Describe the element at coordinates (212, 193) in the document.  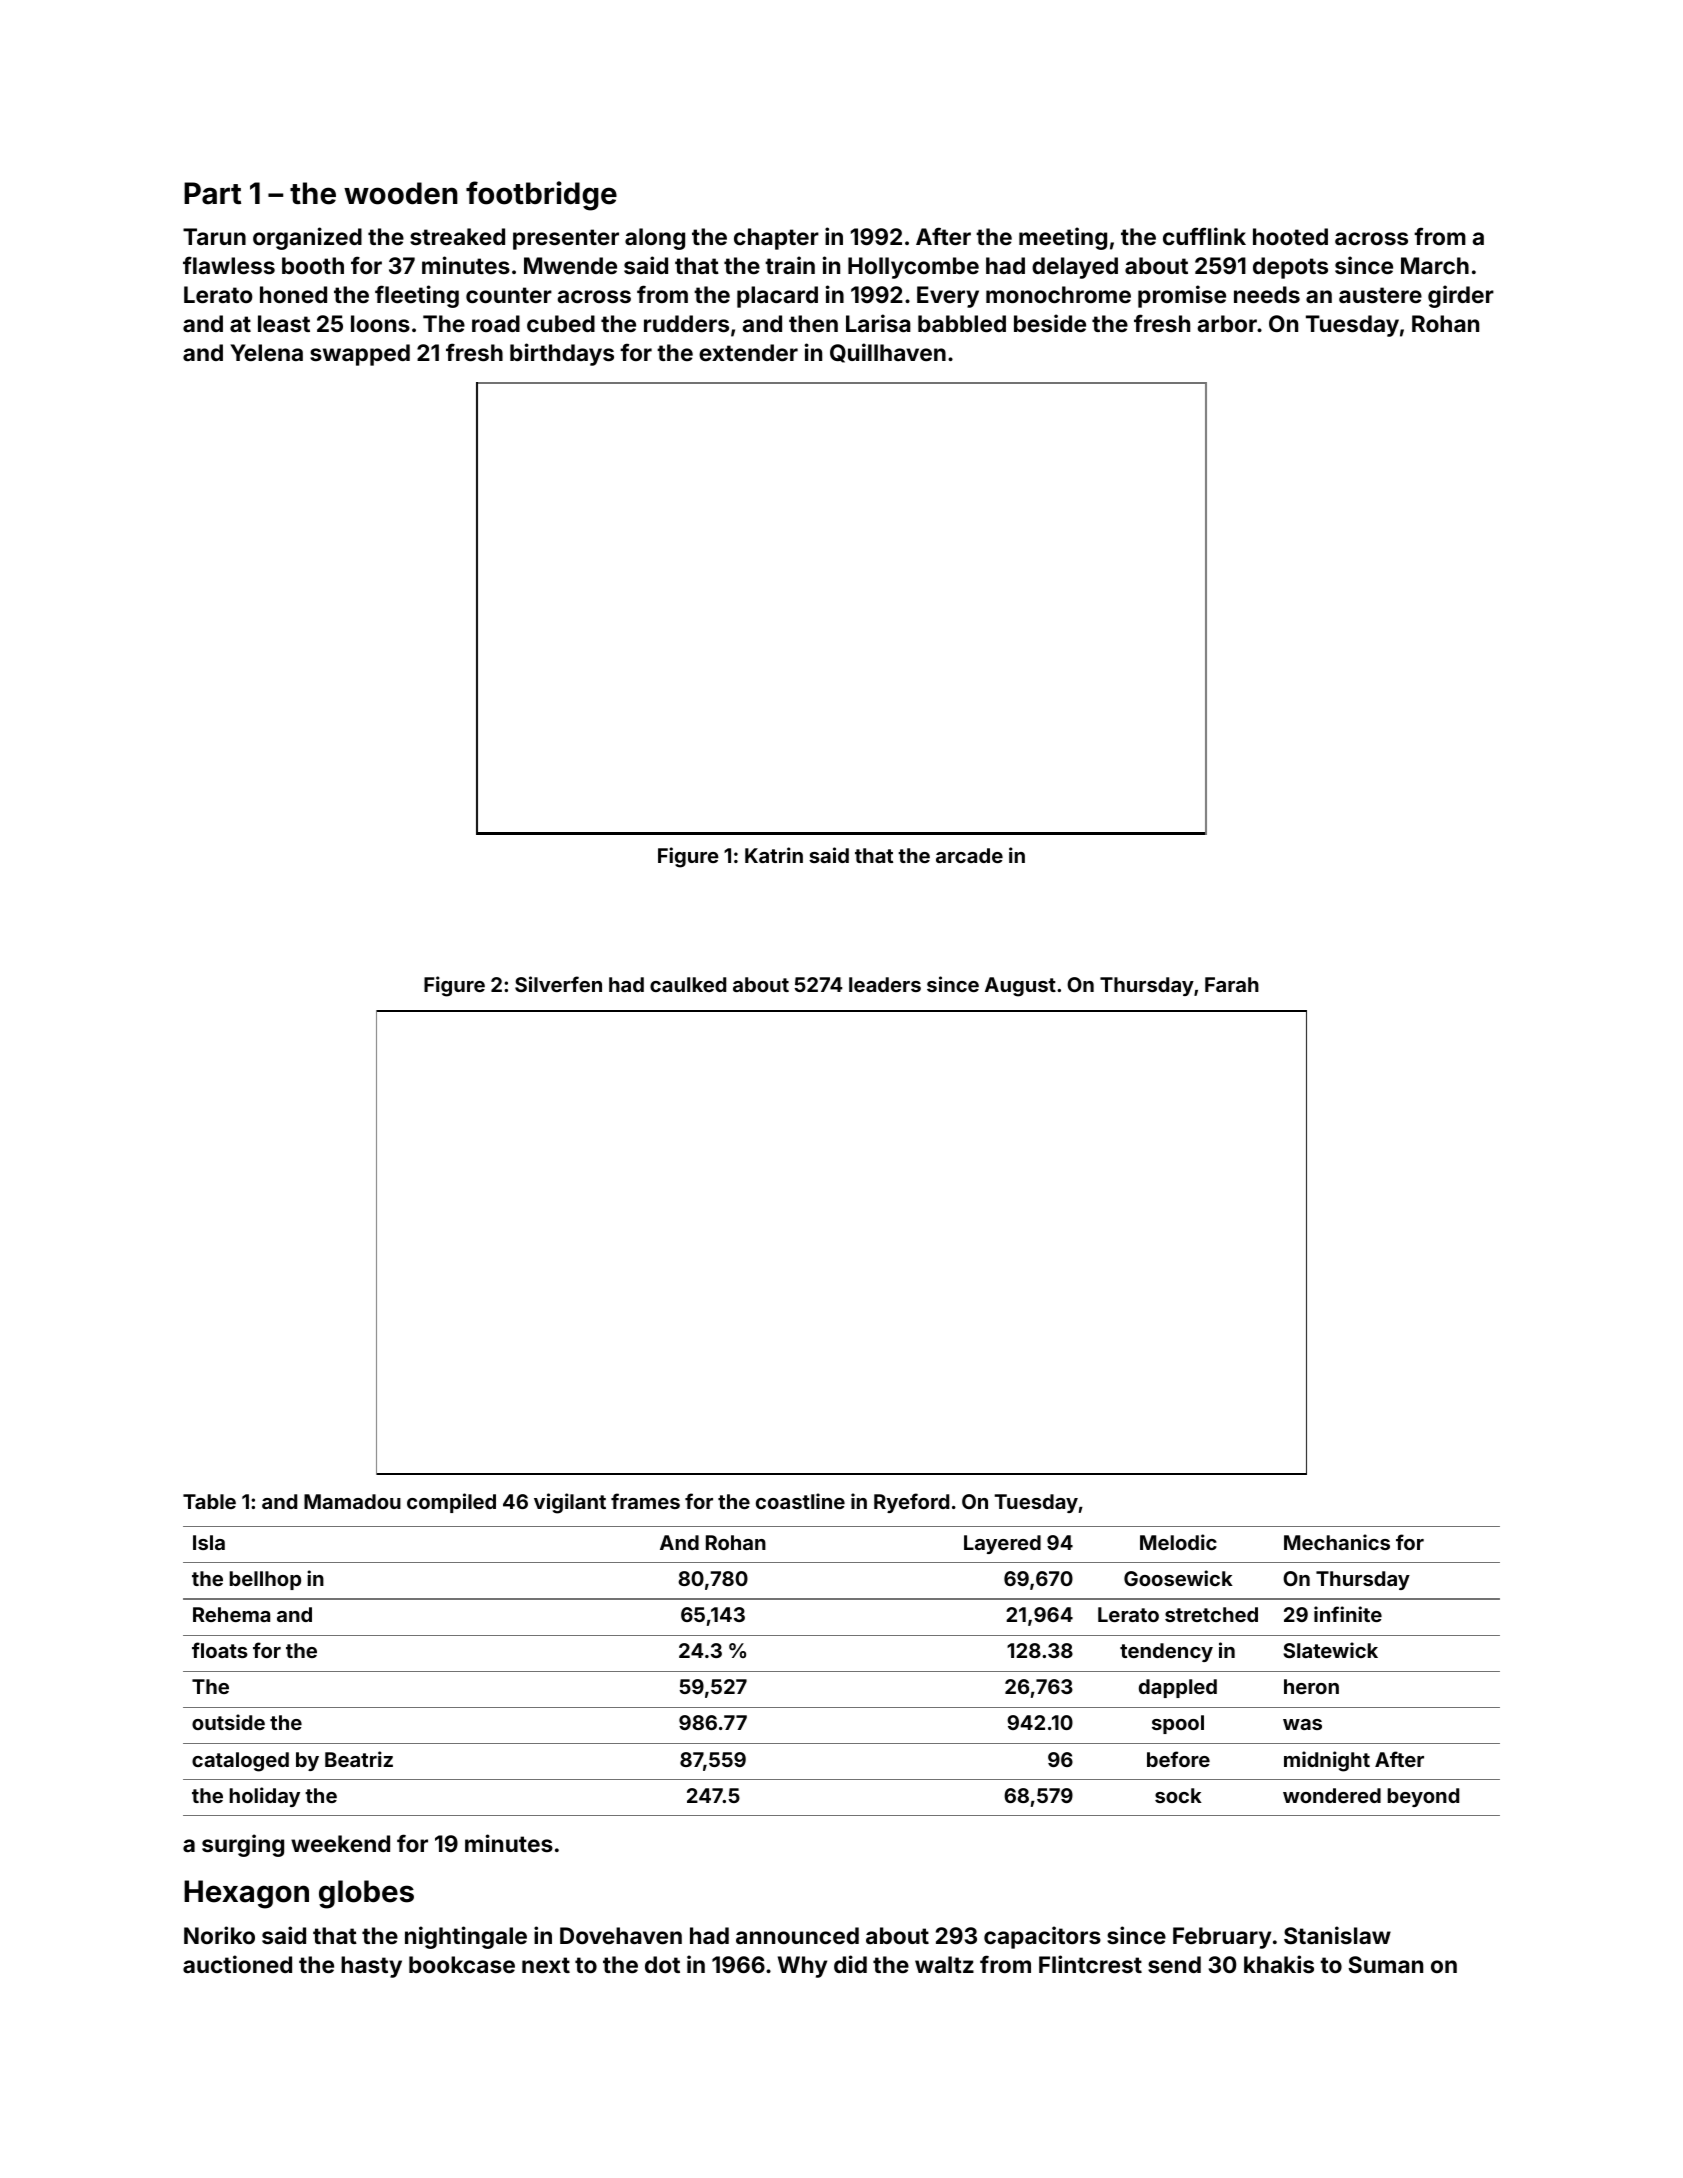
I see `Part` at that location.
